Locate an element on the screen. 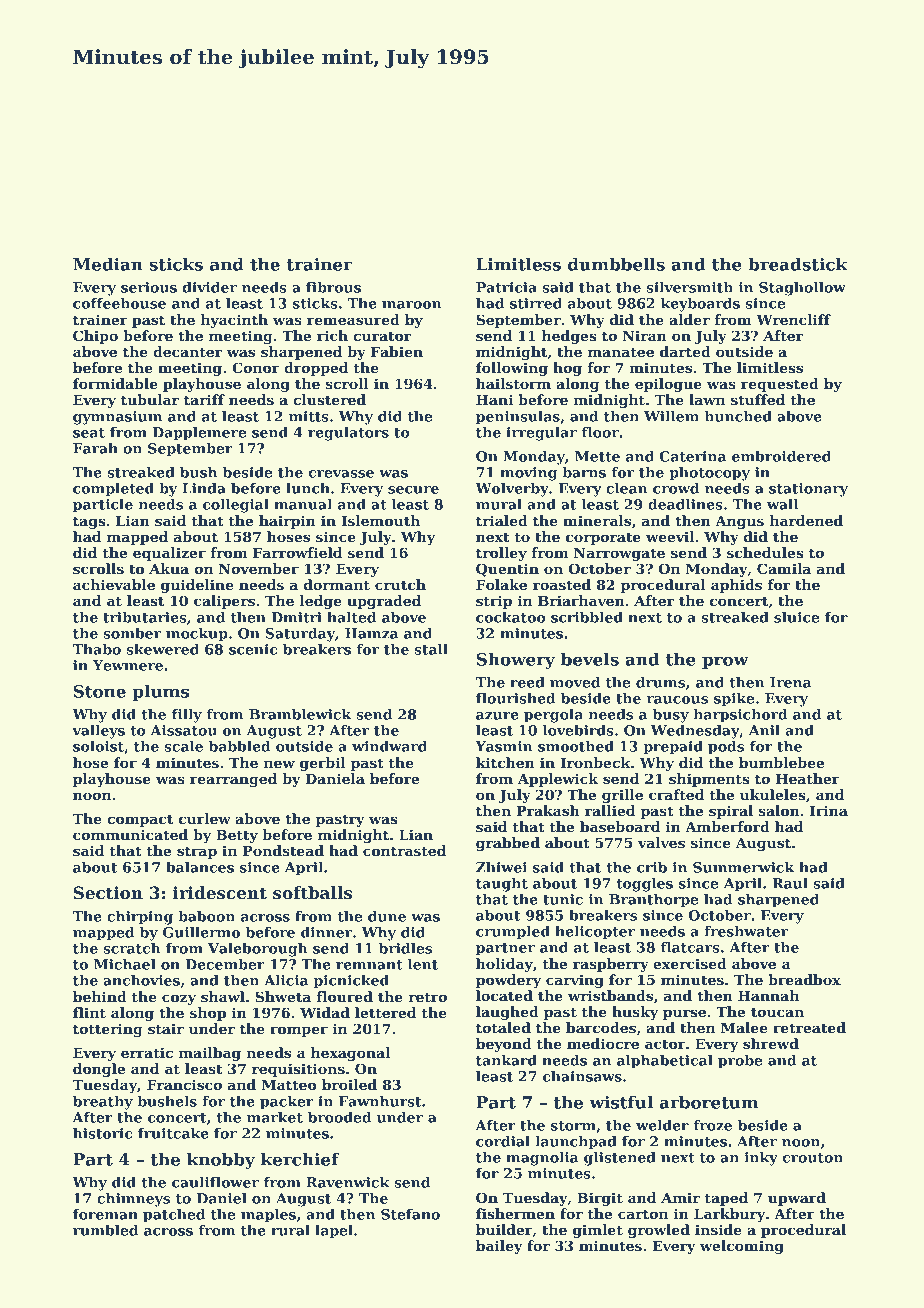  Chipo is located at coordinates (95, 337).
